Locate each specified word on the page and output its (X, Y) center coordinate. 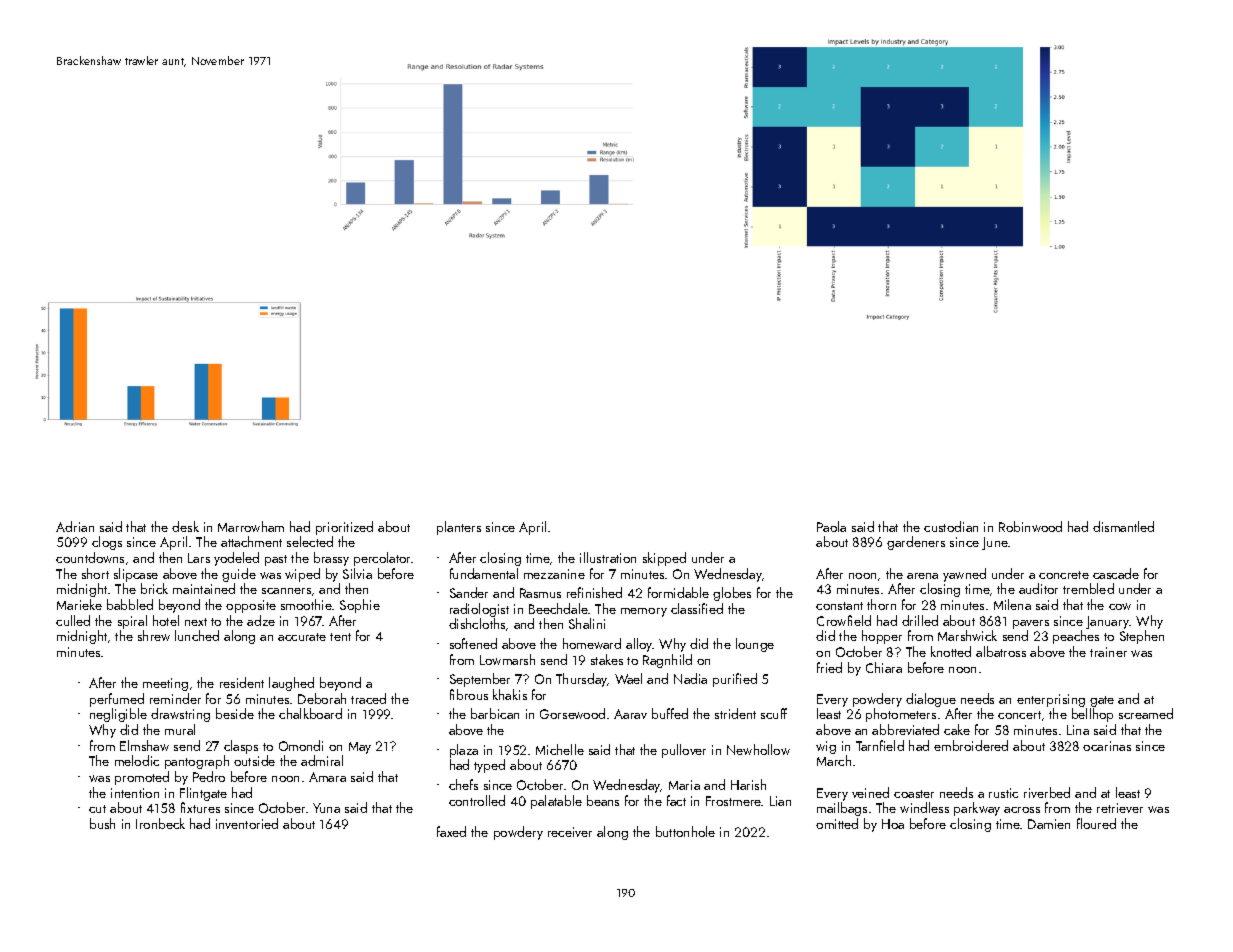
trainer (1108, 652)
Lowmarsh (507, 659)
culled (73, 620)
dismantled (1123, 526)
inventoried (247, 823)
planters (459, 528)
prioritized (344, 528)
